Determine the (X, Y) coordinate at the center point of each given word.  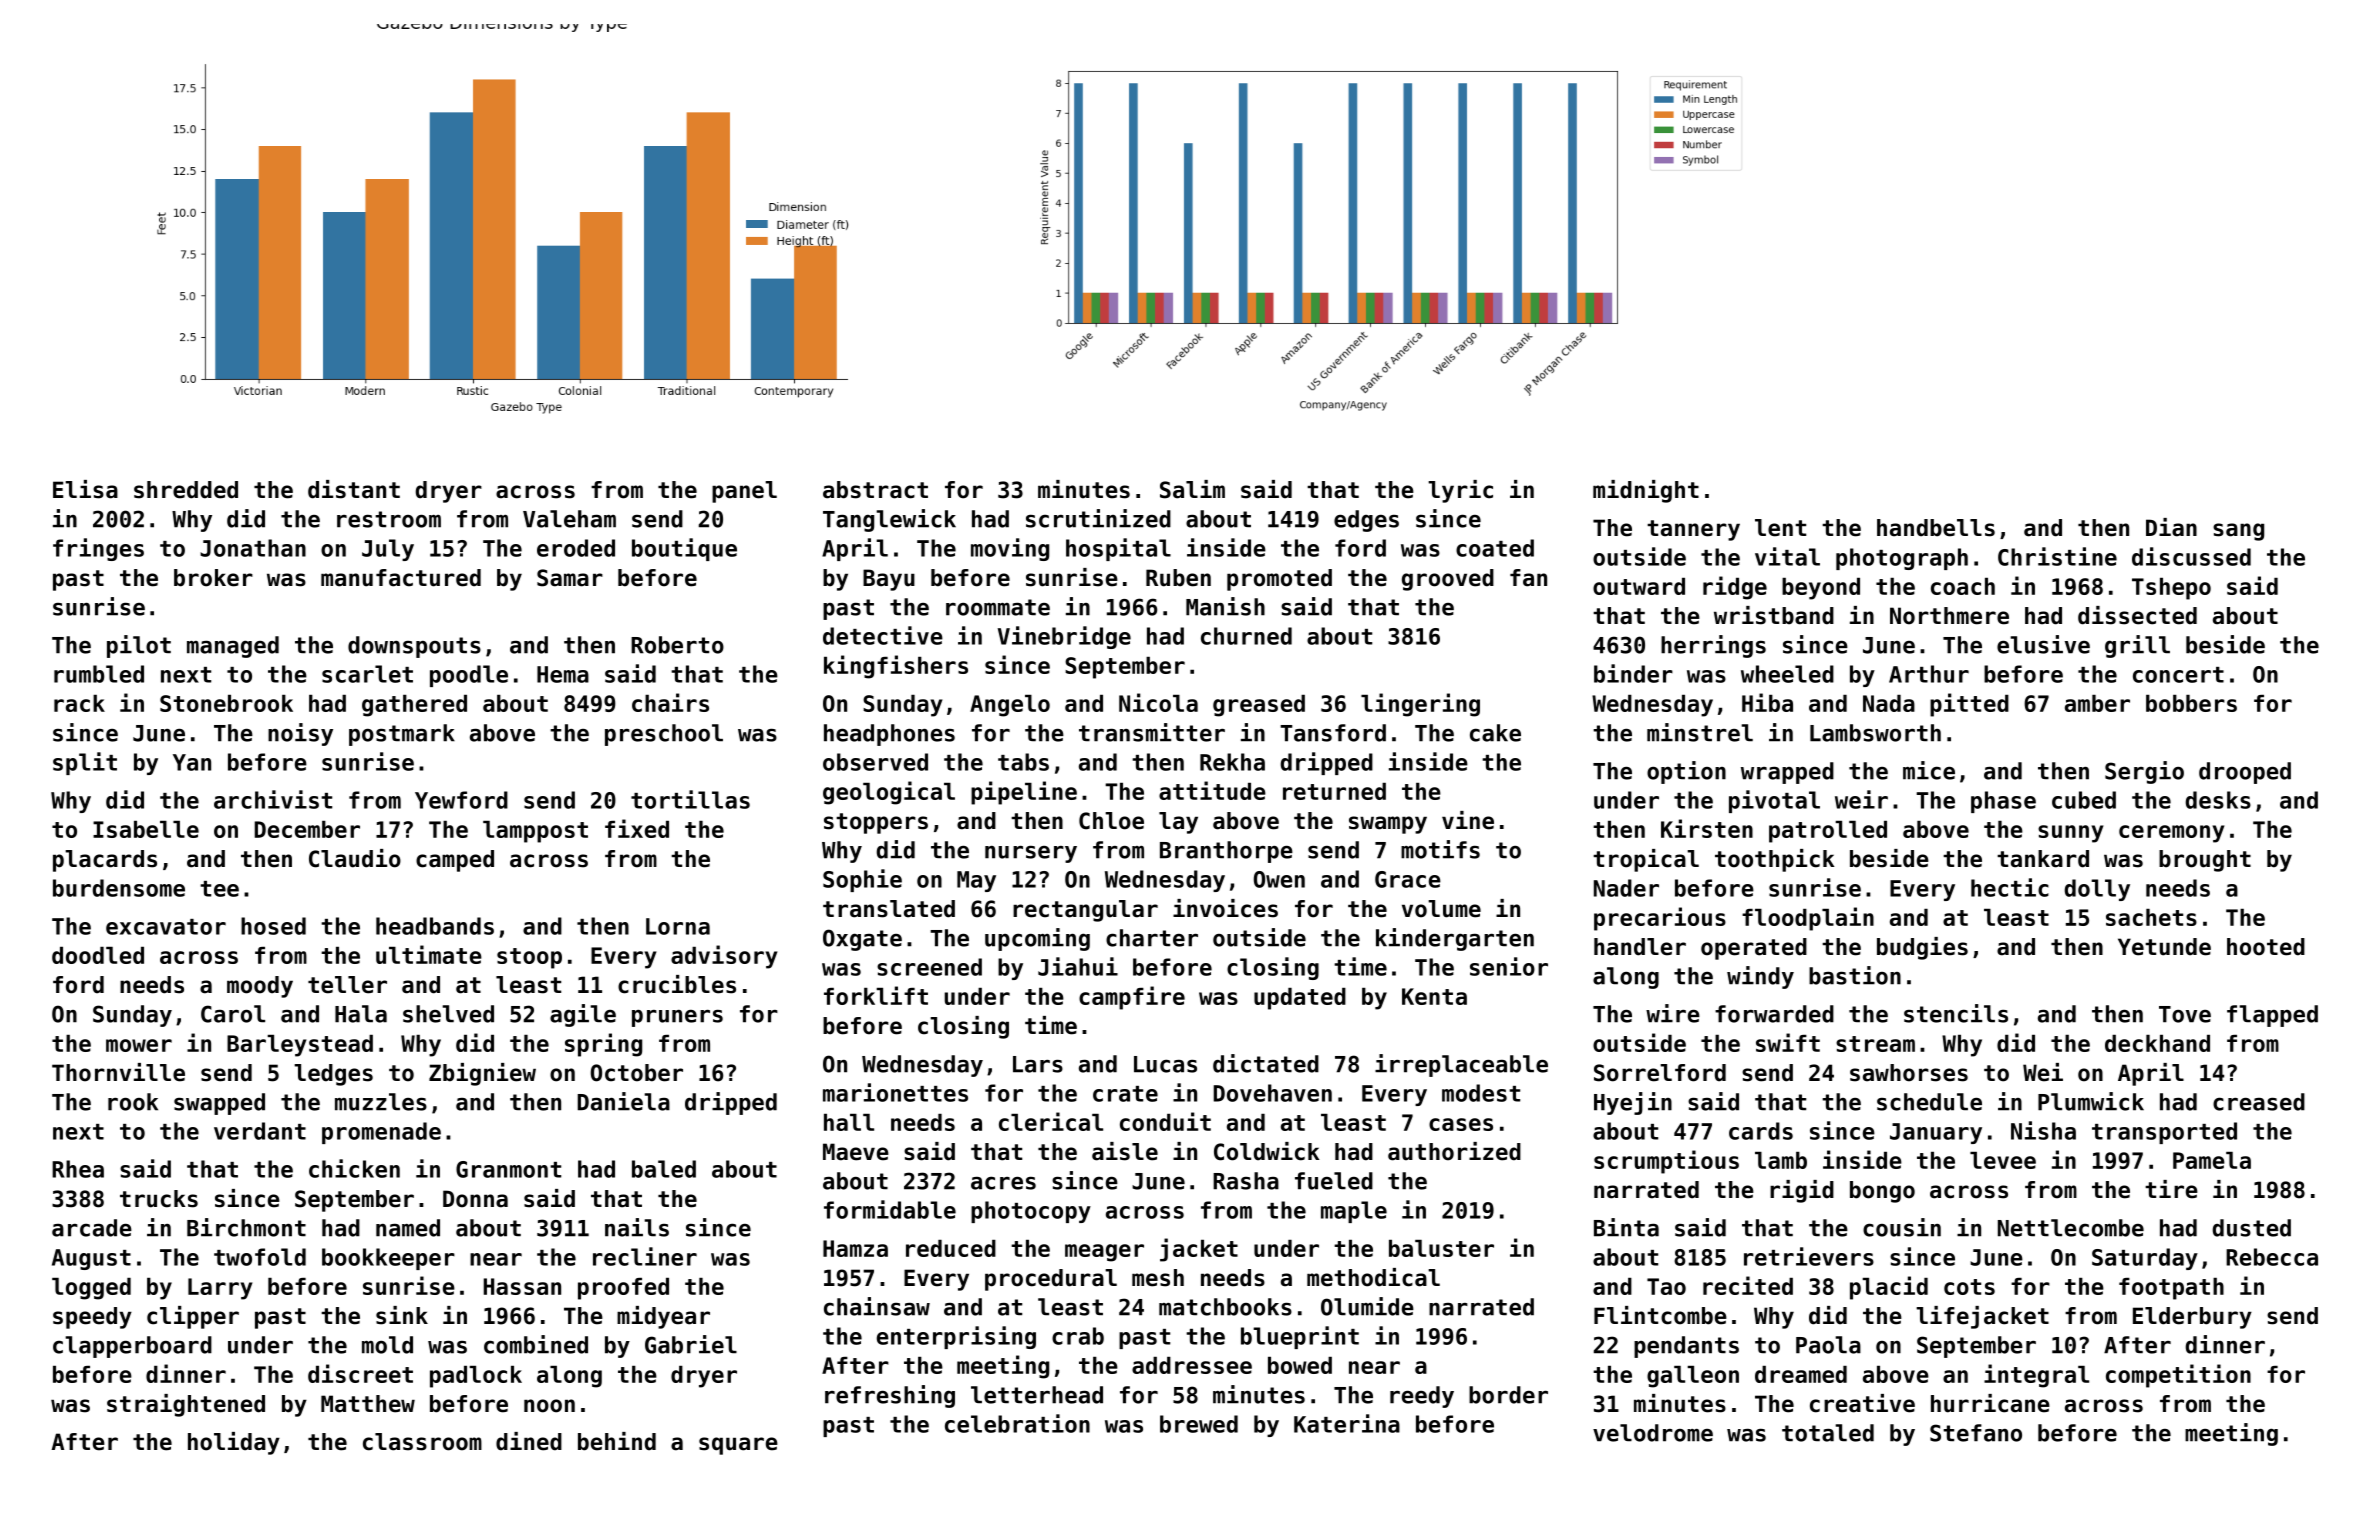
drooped (2245, 773)
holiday (234, 1443)
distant (354, 489)
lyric (1460, 491)
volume (1441, 909)
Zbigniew (482, 1074)
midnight (1646, 491)
